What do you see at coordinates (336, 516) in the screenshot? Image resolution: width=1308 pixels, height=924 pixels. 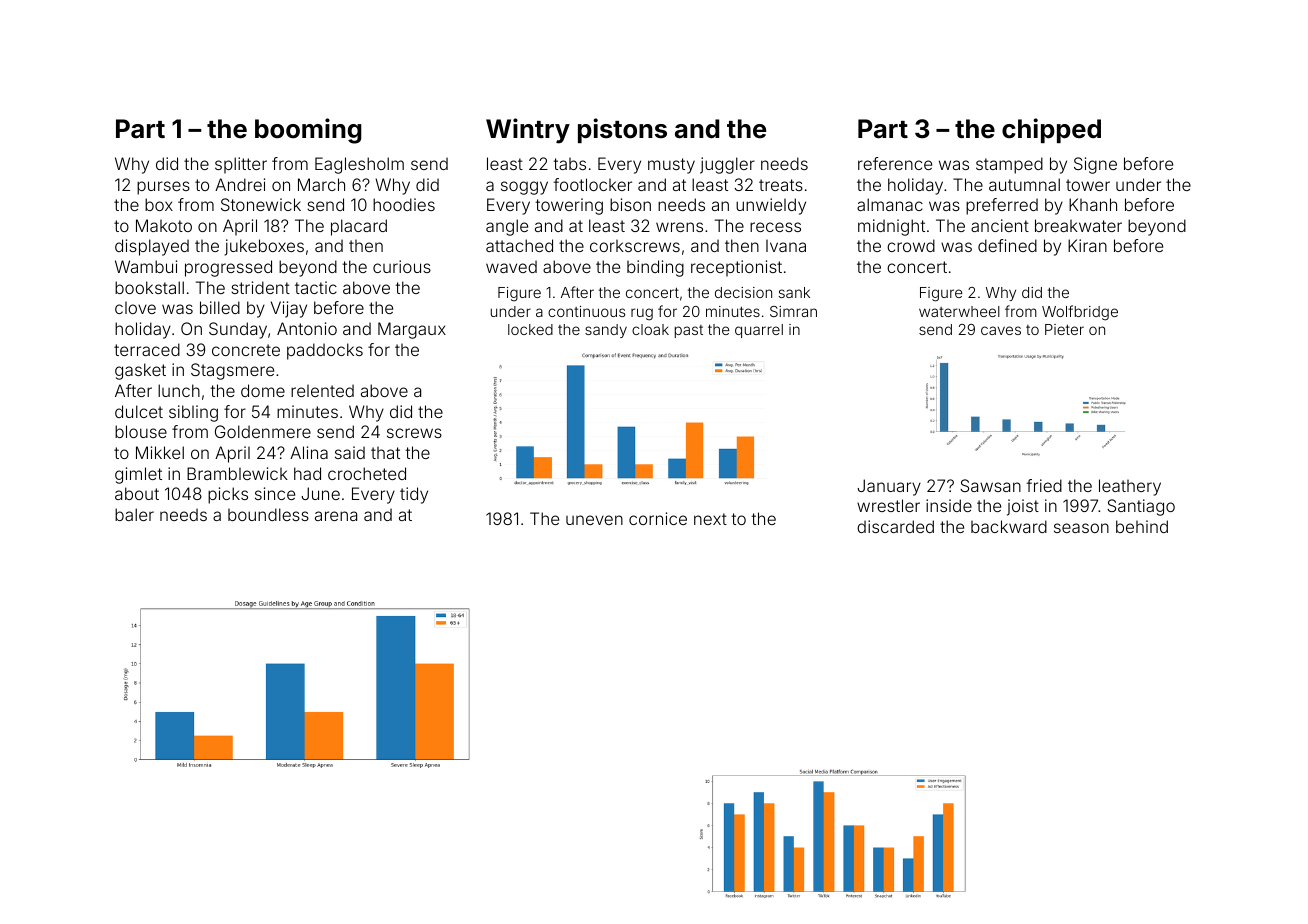 I see `arena` at bounding box center [336, 516].
